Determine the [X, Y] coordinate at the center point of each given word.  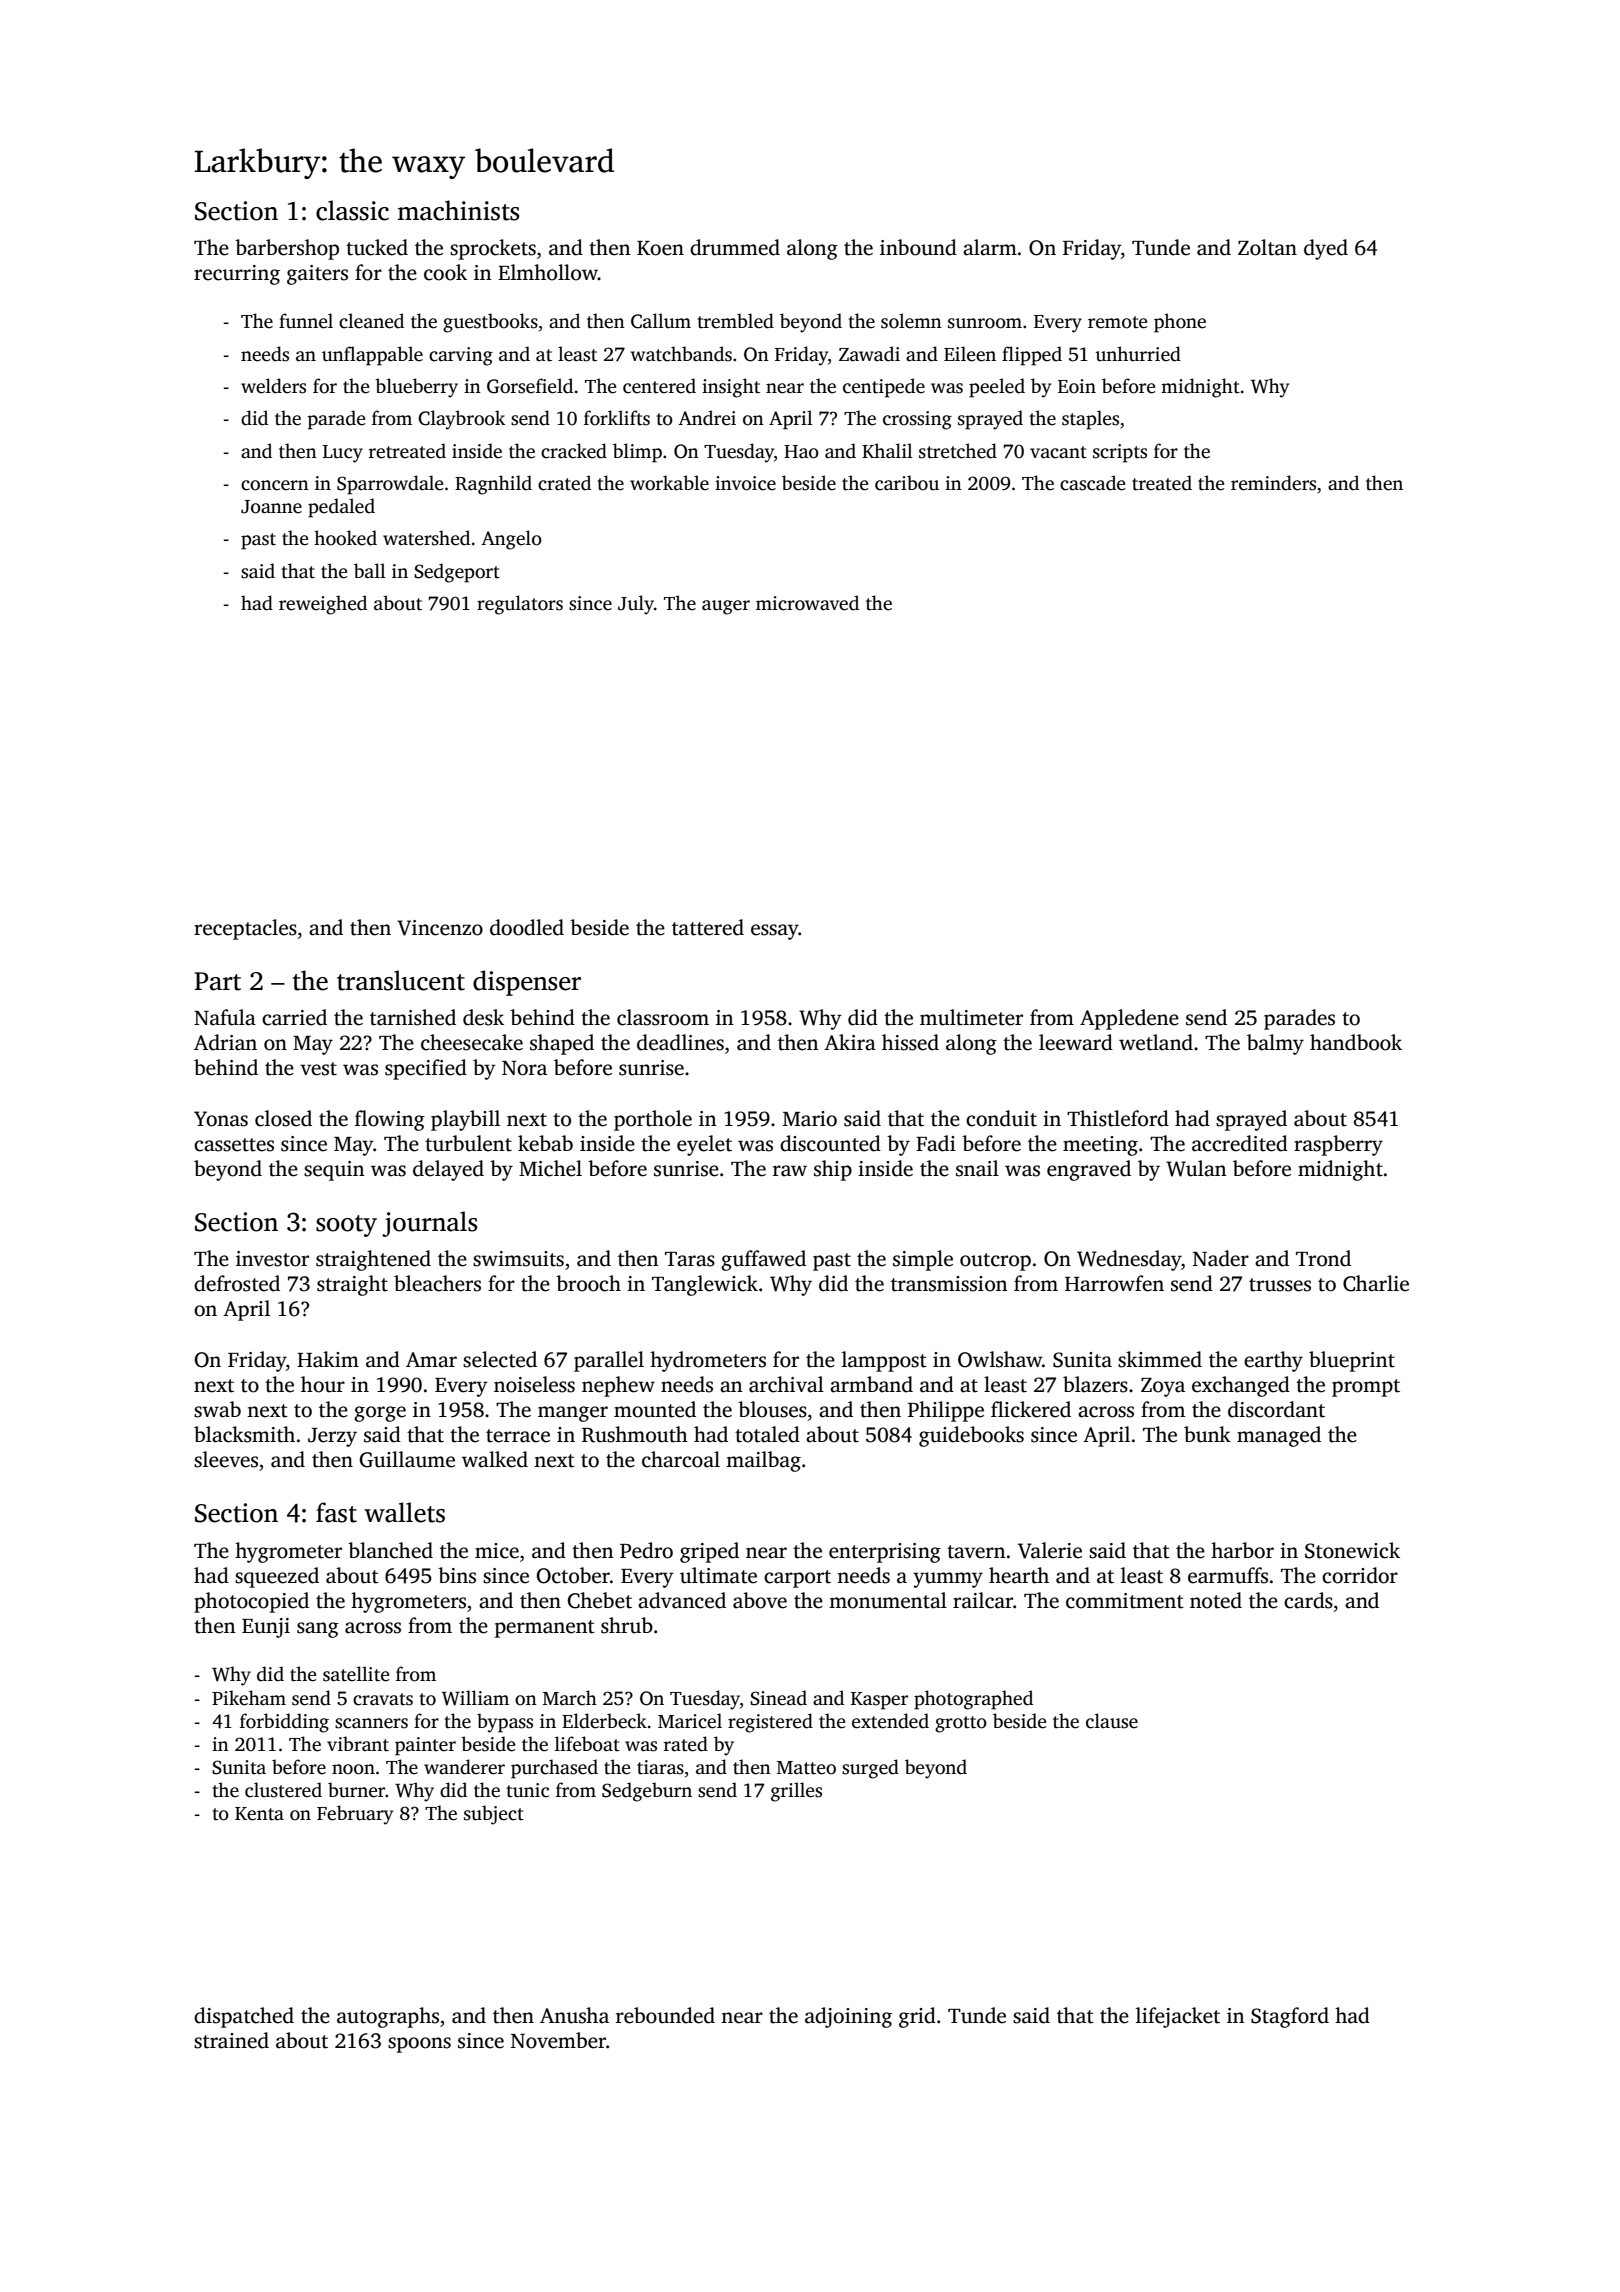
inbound [918, 247]
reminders [1273, 483]
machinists [458, 210]
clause [1112, 1721]
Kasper [879, 1701]
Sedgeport [457, 573]
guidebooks [971, 1436]
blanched [390, 1550]
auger [726, 607]
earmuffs [1228, 1575]
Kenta [259, 1814]
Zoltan [1267, 247]
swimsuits [518, 1259]
